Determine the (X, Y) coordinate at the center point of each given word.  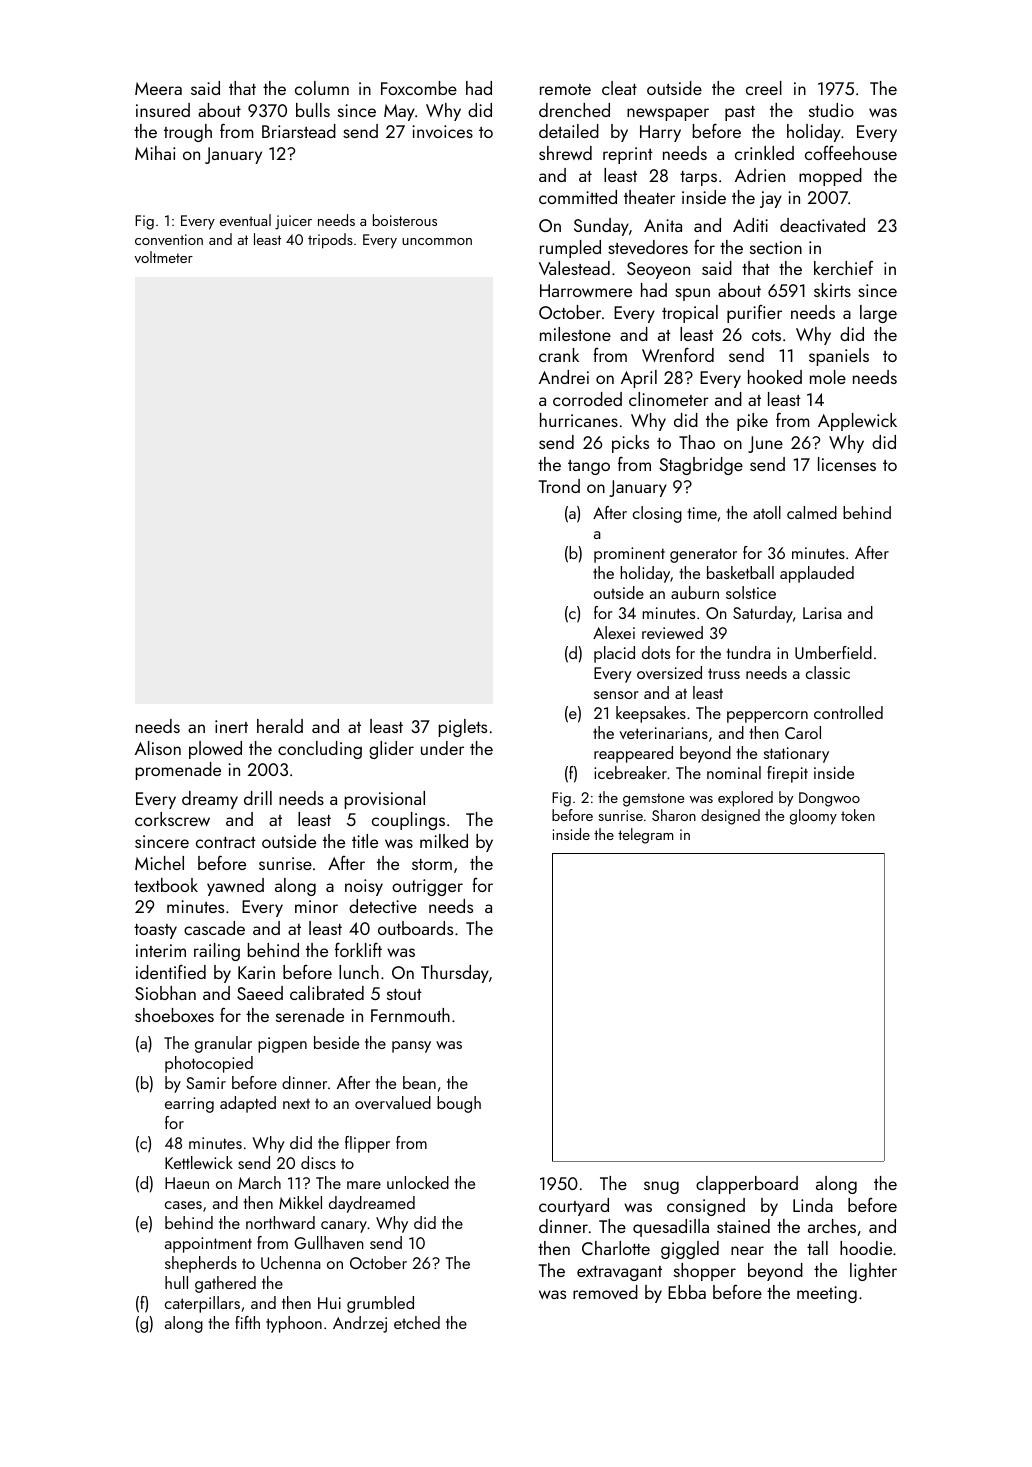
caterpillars (202, 1304)
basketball (740, 572)
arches (832, 1226)
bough (459, 1104)
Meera (158, 88)
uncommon (437, 241)
